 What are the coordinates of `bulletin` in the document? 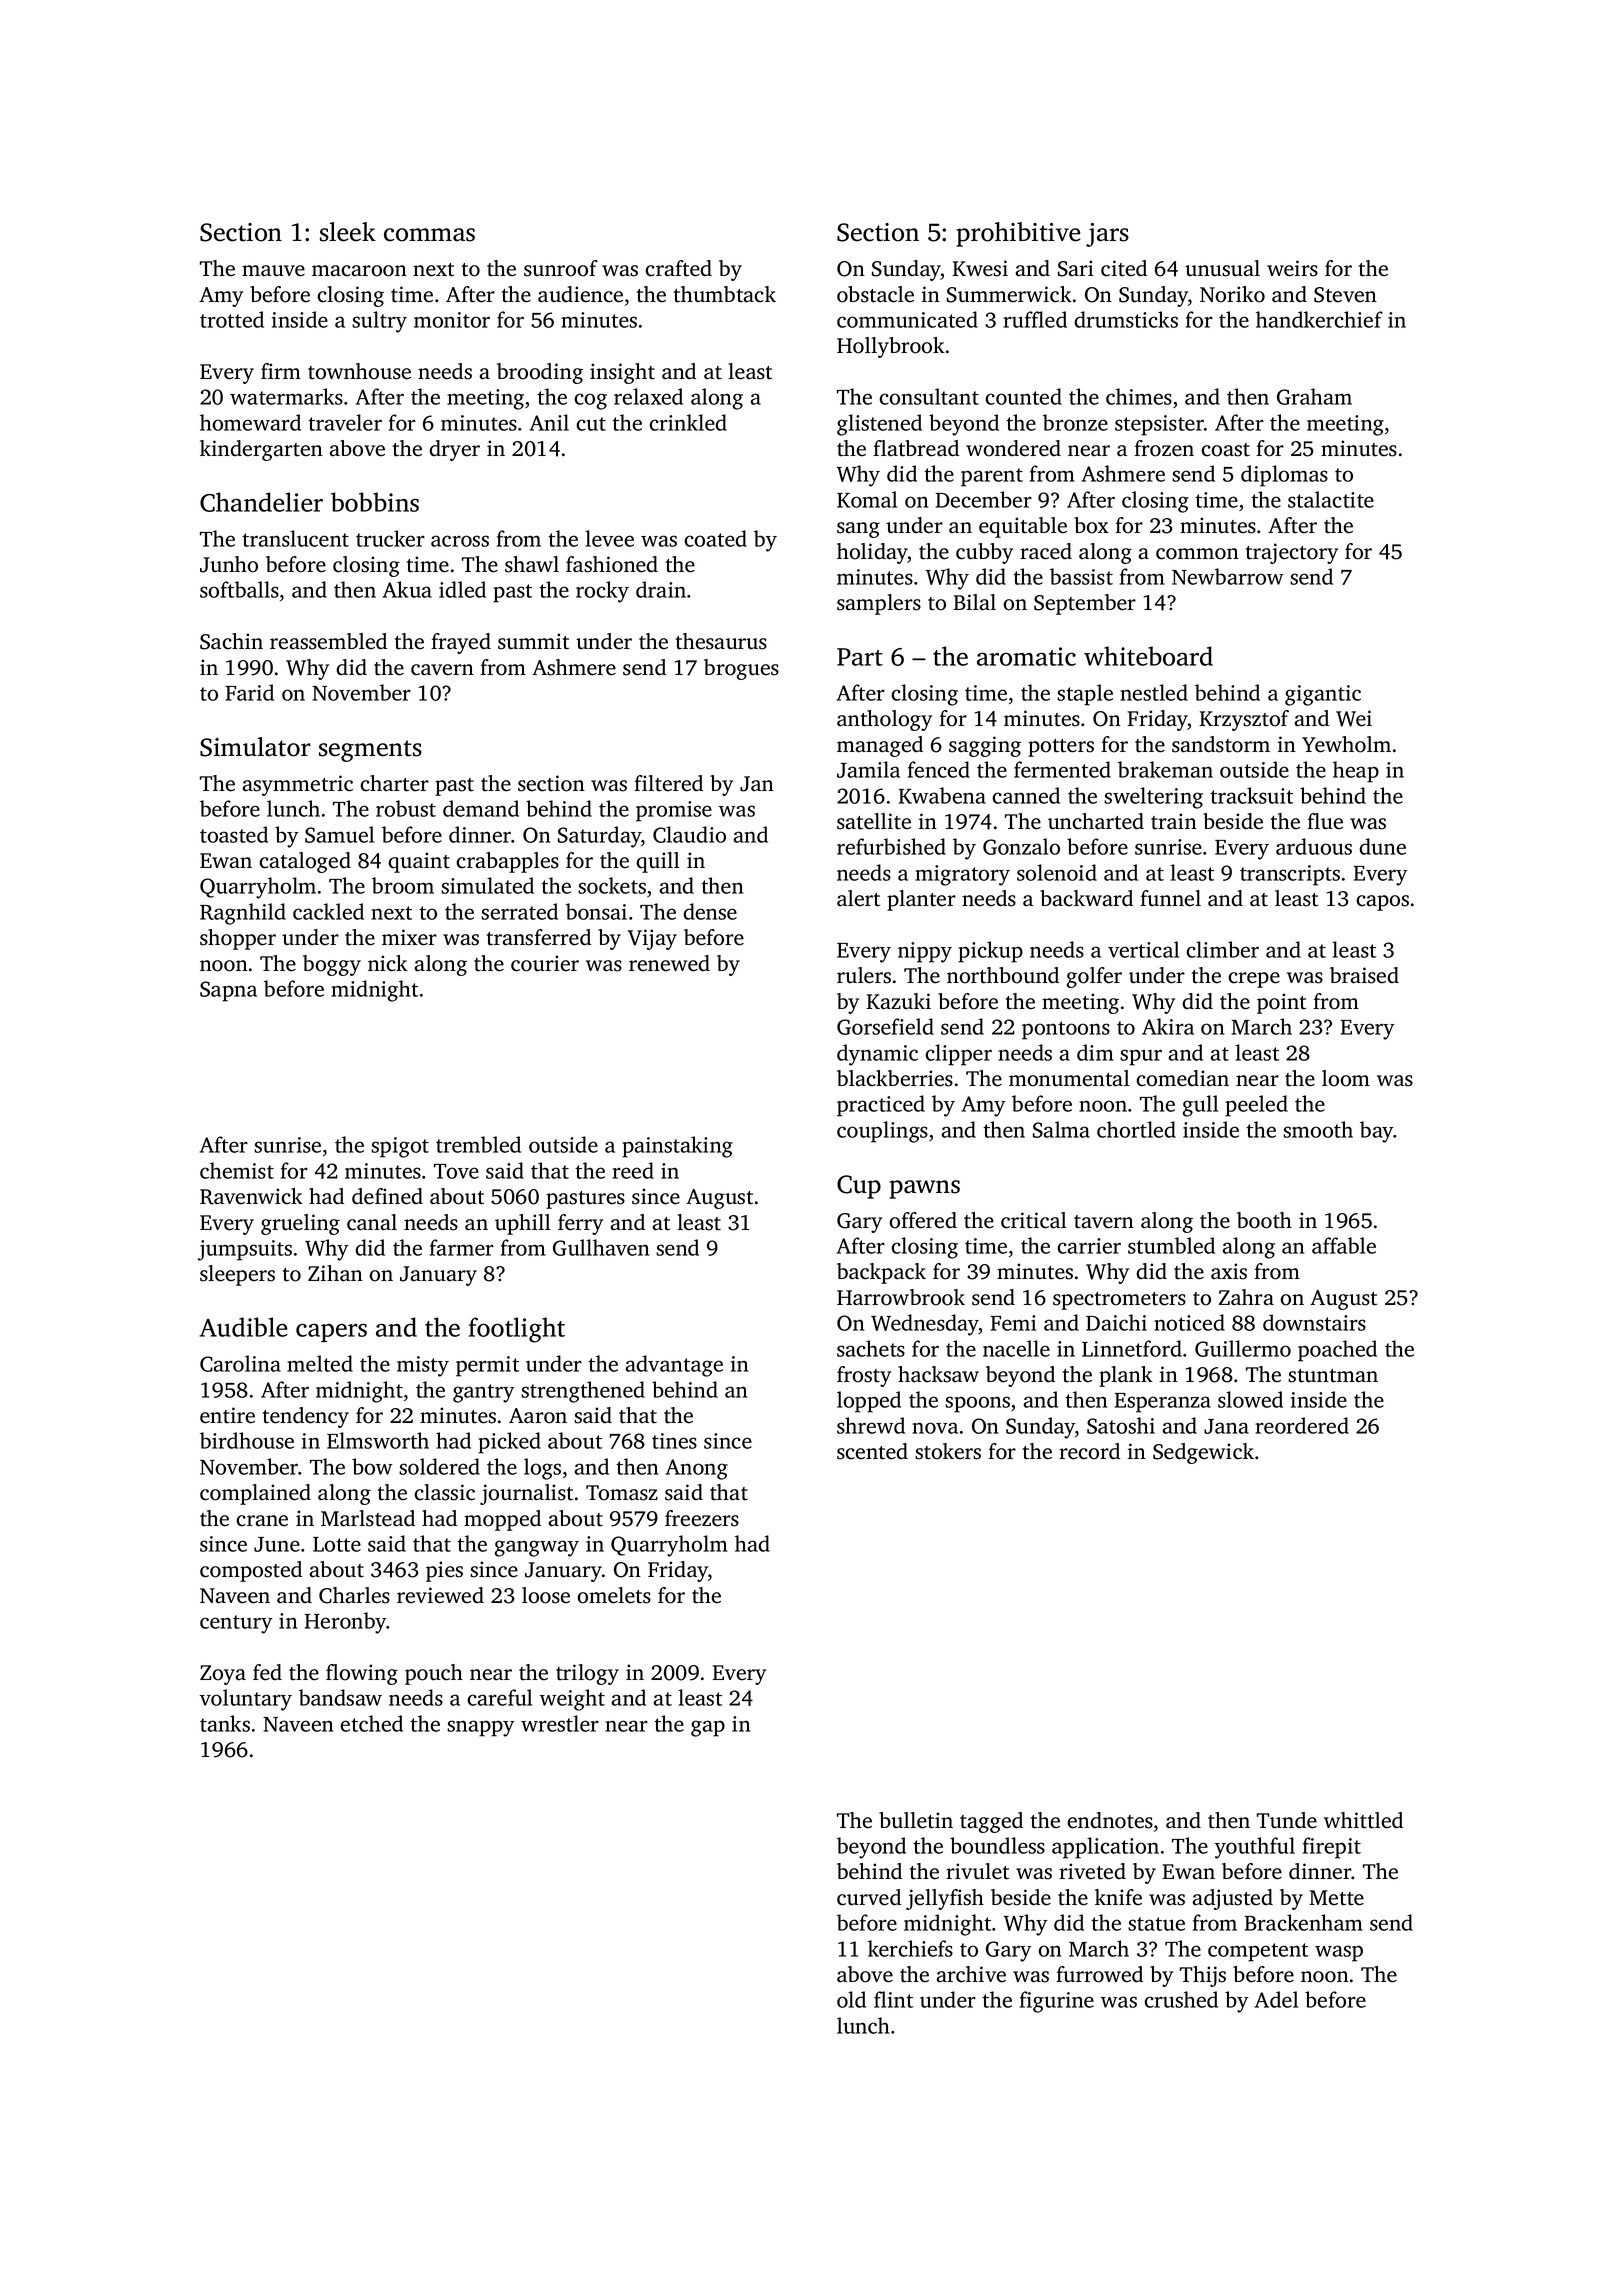 It's located at (916, 1820).
